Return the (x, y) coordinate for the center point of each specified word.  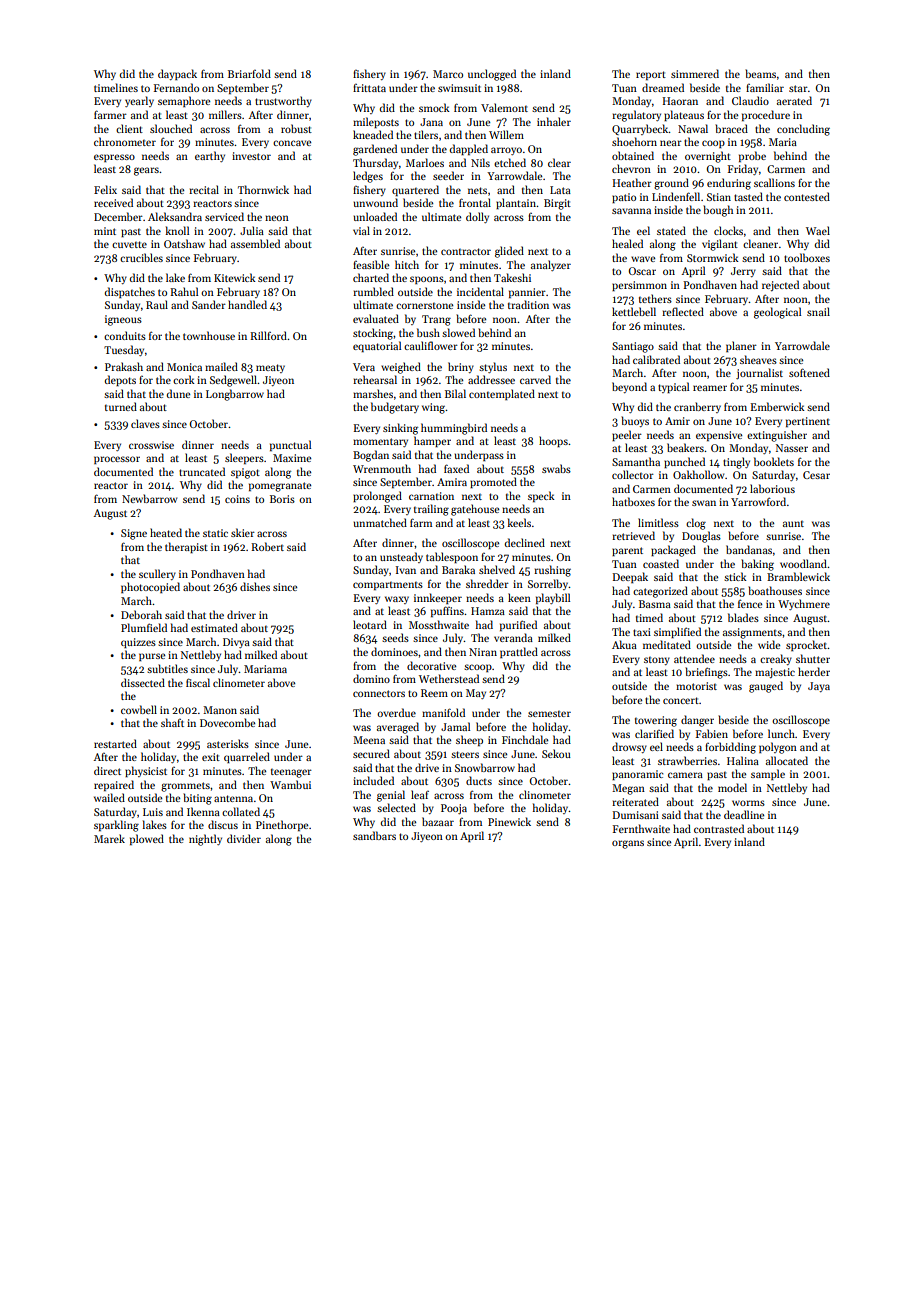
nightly (205, 840)
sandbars (374, 835)
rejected (780, 286)
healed (627, 243)
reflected (683, 311)
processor (117, 460)
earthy (210, 156)
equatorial (377, 346)
